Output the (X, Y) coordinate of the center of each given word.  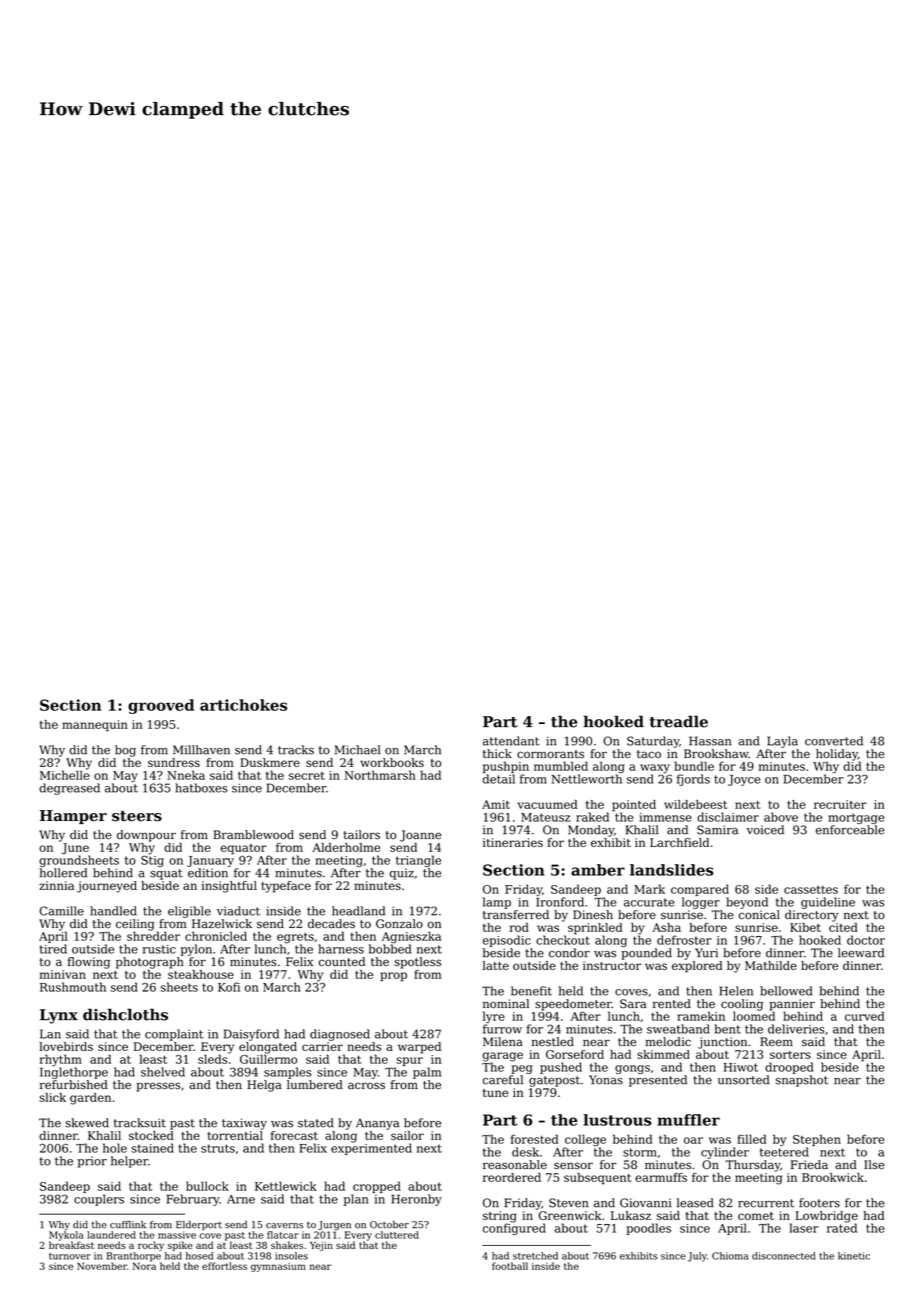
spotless (418, 963)
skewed (87, 1123)
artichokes (243, 705)
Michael (358, 750)
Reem (776, 1041)
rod (519, 927)
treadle (679, 721)
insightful (229, 887)
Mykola (66, 1236)
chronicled (216, 936)
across (366, 1086)
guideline (828, 903)
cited (843, 927)
